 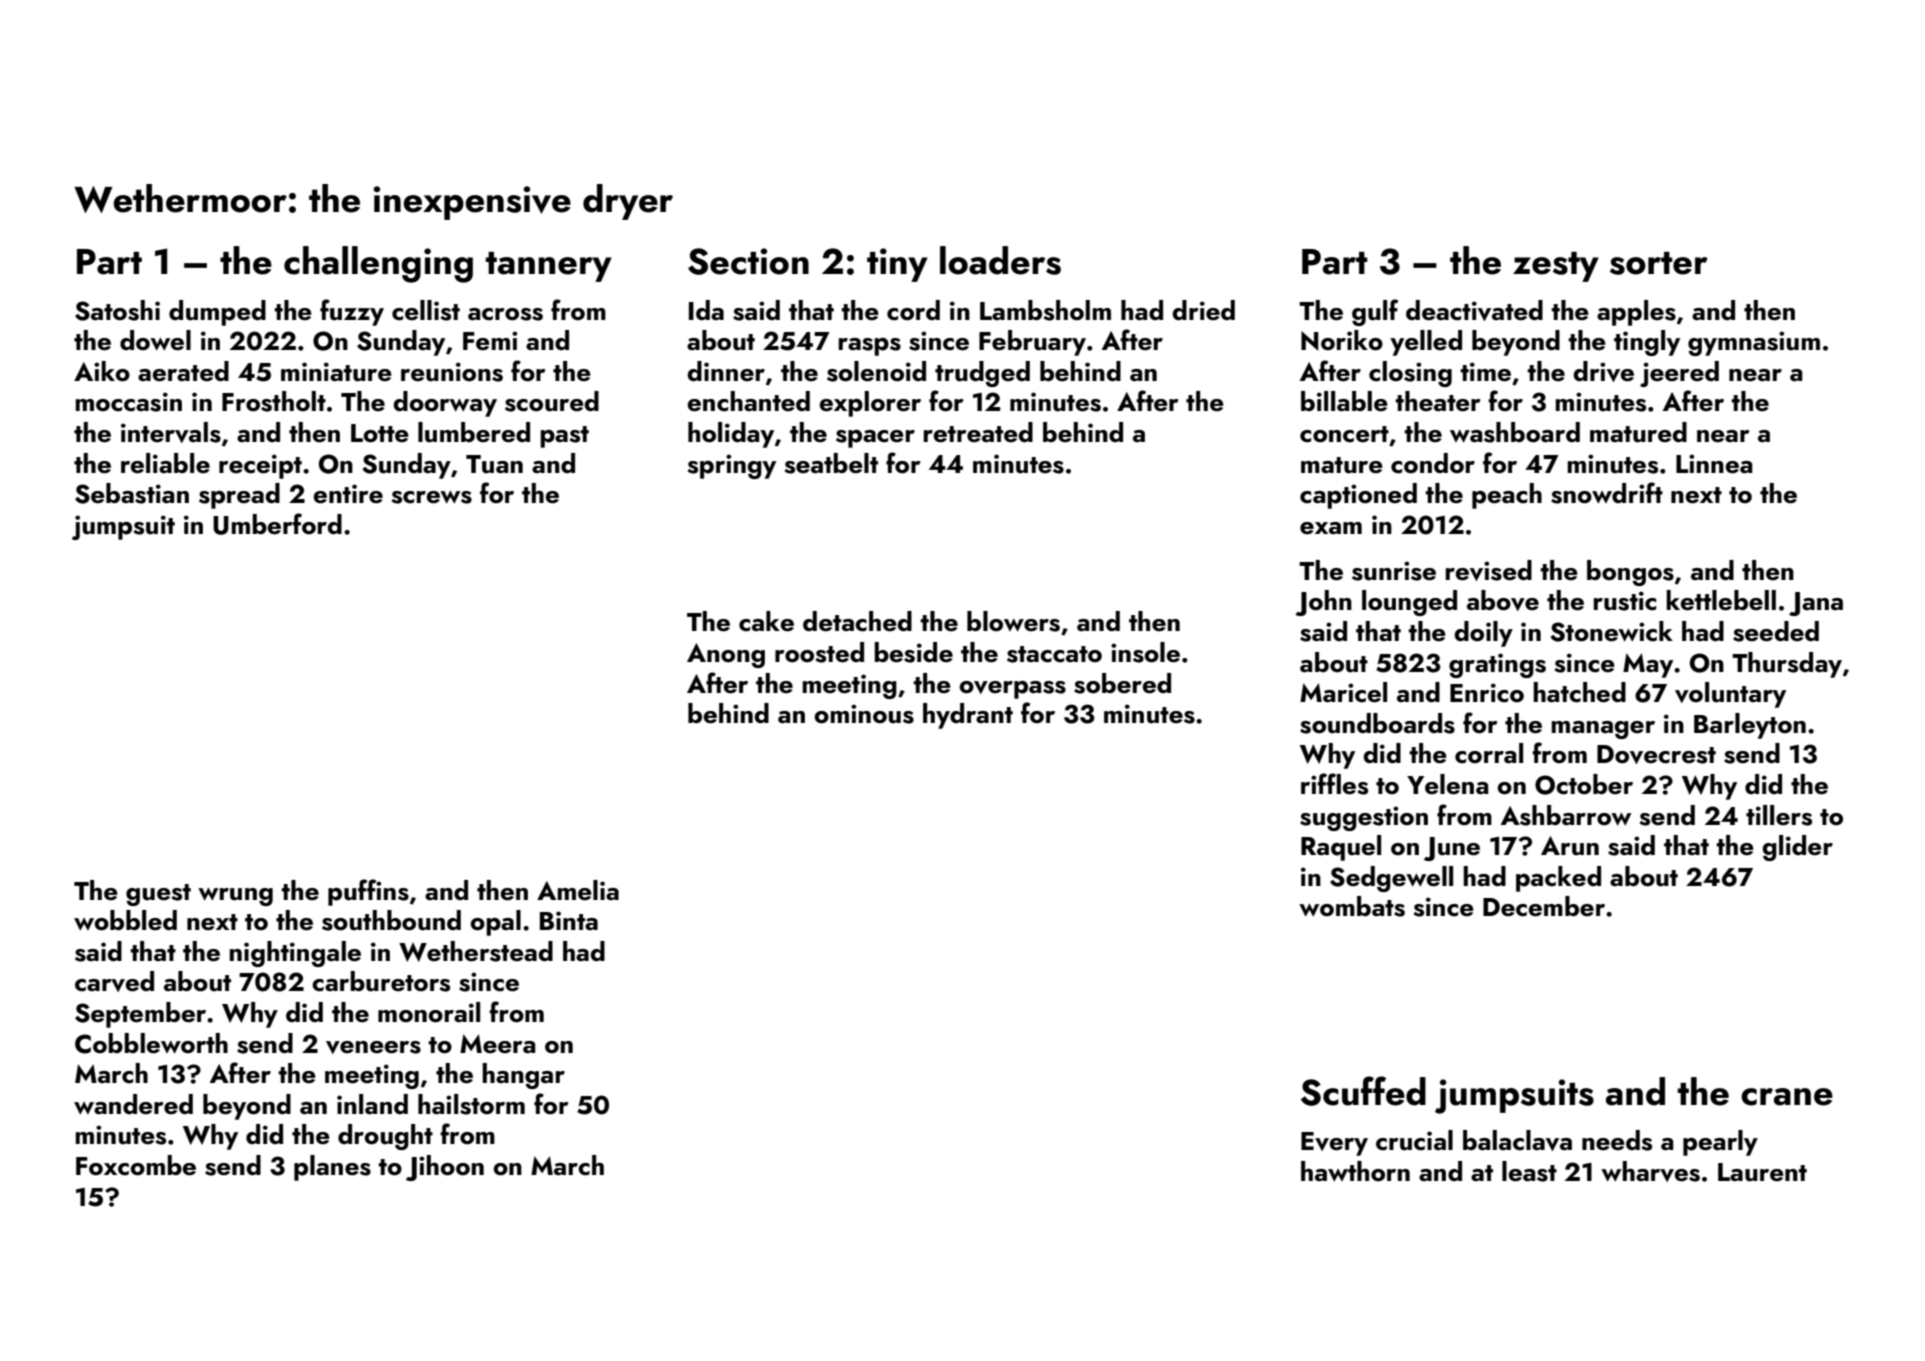 What do you see at coordinates (748, 261) in the page?
I see `Section` at bounding box center [748, 261].
